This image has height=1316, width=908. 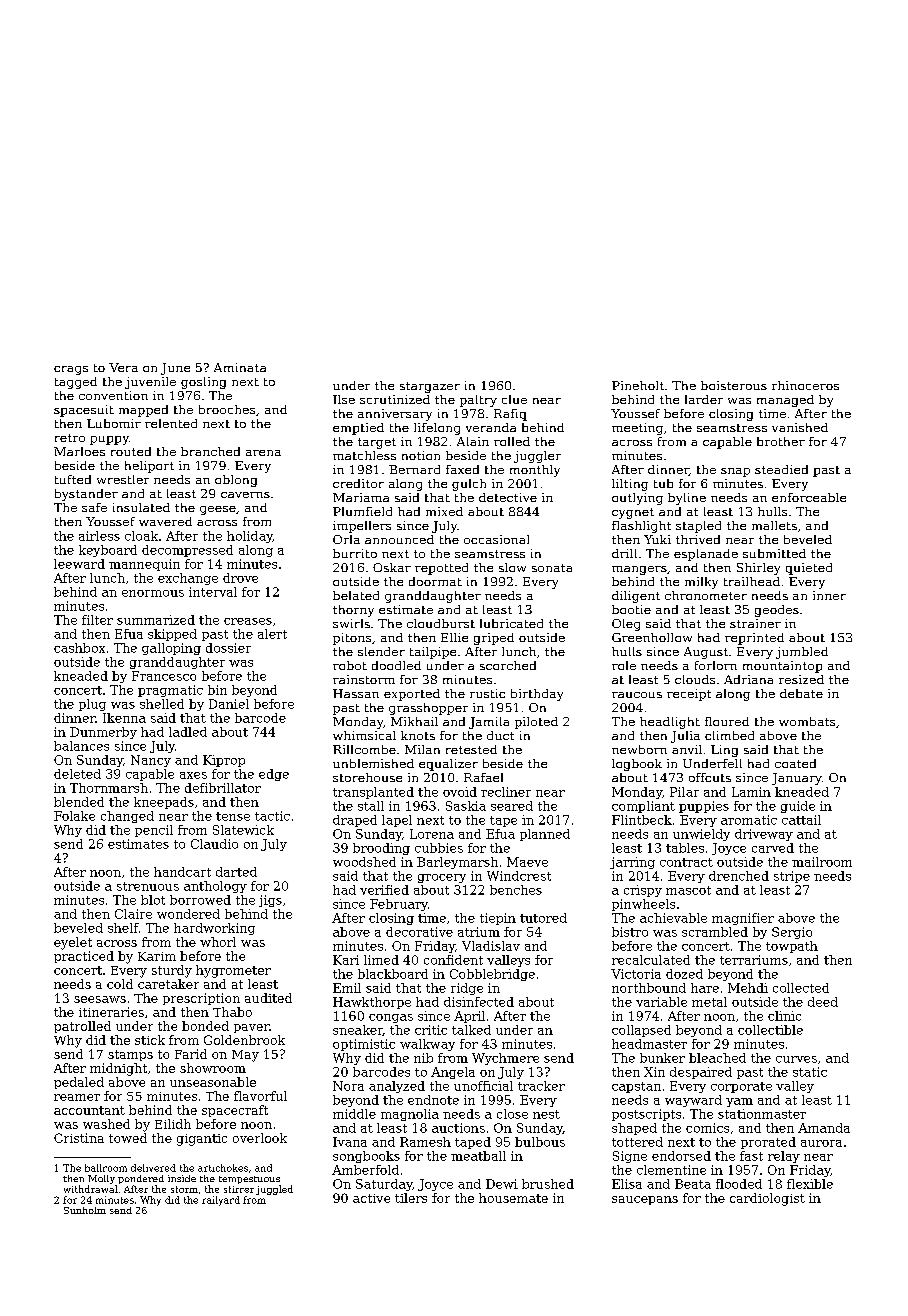 I want to click on boisterous, so click(x=734, y=385).
